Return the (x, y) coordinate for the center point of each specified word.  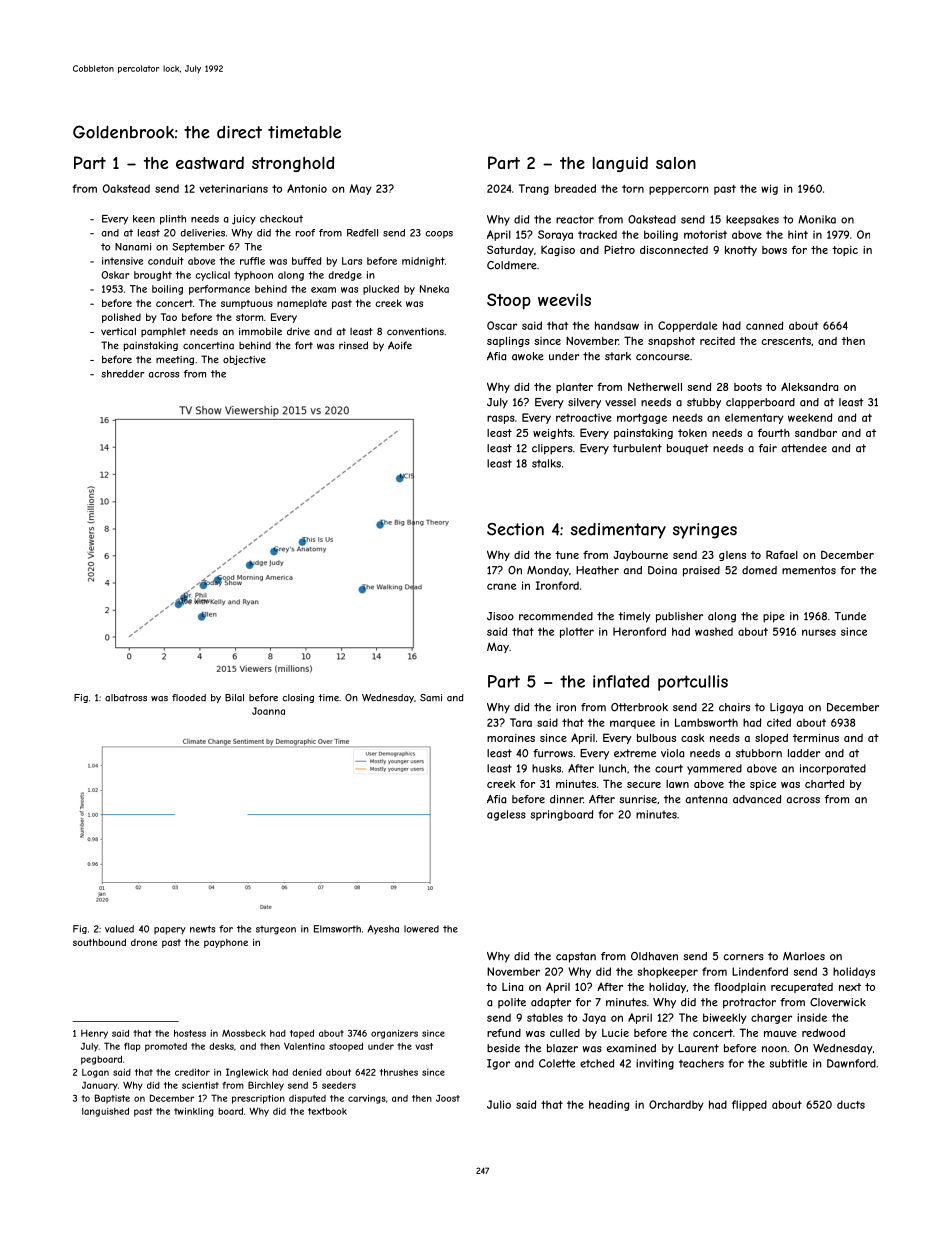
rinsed (353, 345)
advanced (757, 799)
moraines (511, 738)
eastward (210, 162)
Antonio (307, 188)
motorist (705, 234)
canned (764, 325)
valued (119, 929)
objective (244, 360)
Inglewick (247, 1073)
